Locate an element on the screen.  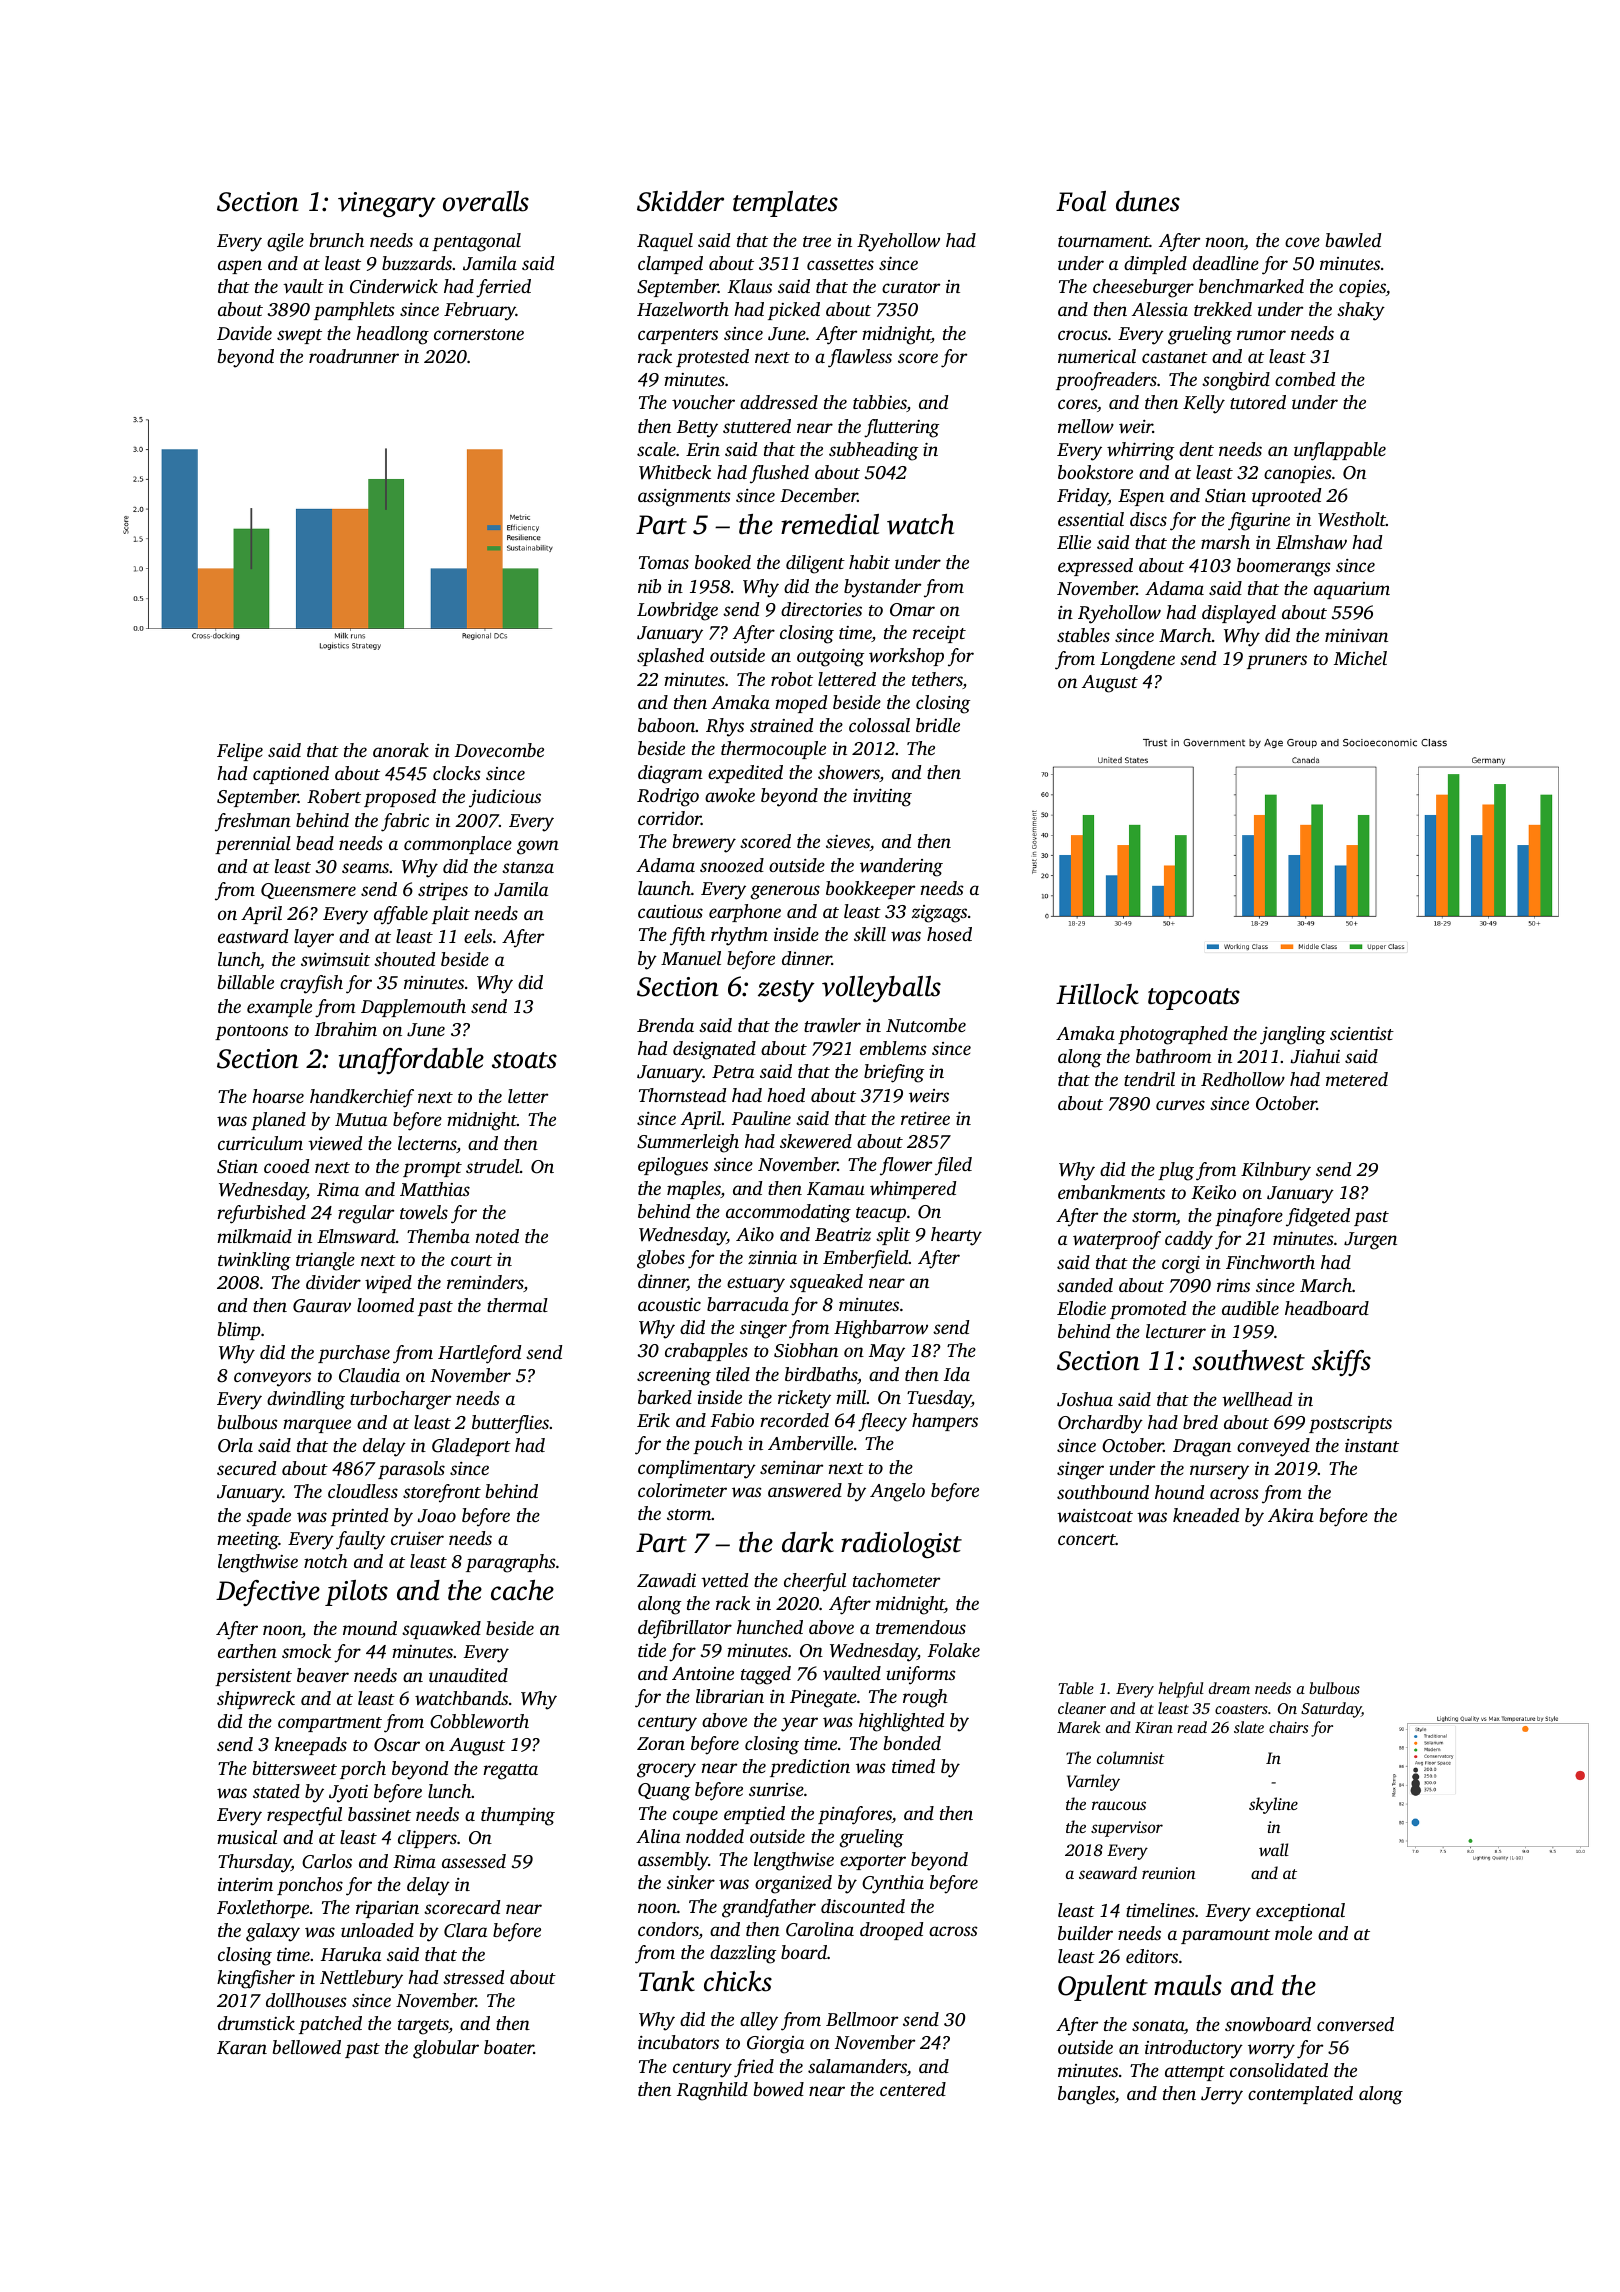
sunrise is located at coordinates (776, 1789).
